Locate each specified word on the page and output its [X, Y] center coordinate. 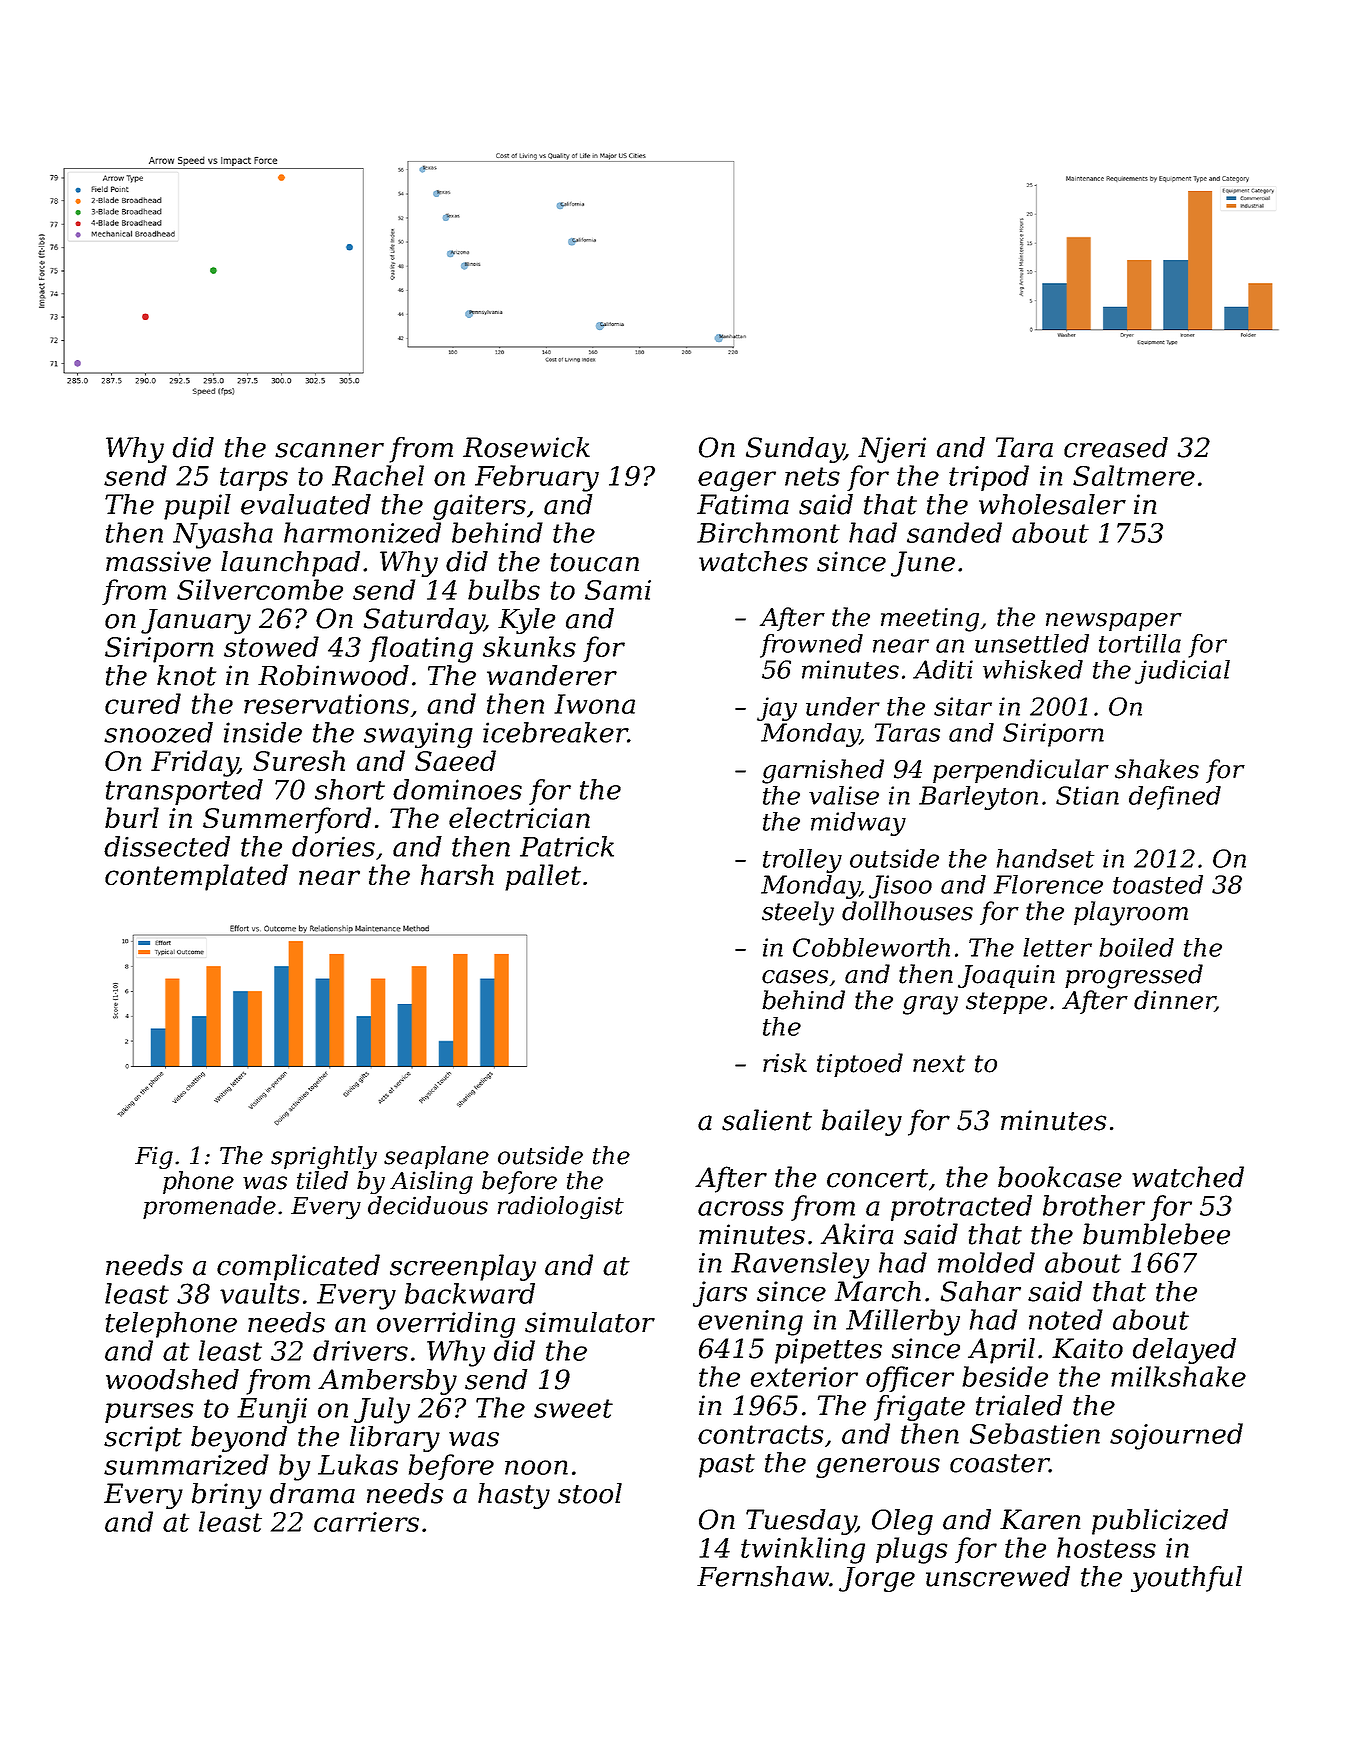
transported [184, 792]
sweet [573, 1408]
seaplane [436, 1157]
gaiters [479, 507]
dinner [1174, 1001]
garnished [823, 771]
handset [1045, 858]
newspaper [1114, 622]
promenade [209, 1207]
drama [312, 1493]
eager [737, 481]
